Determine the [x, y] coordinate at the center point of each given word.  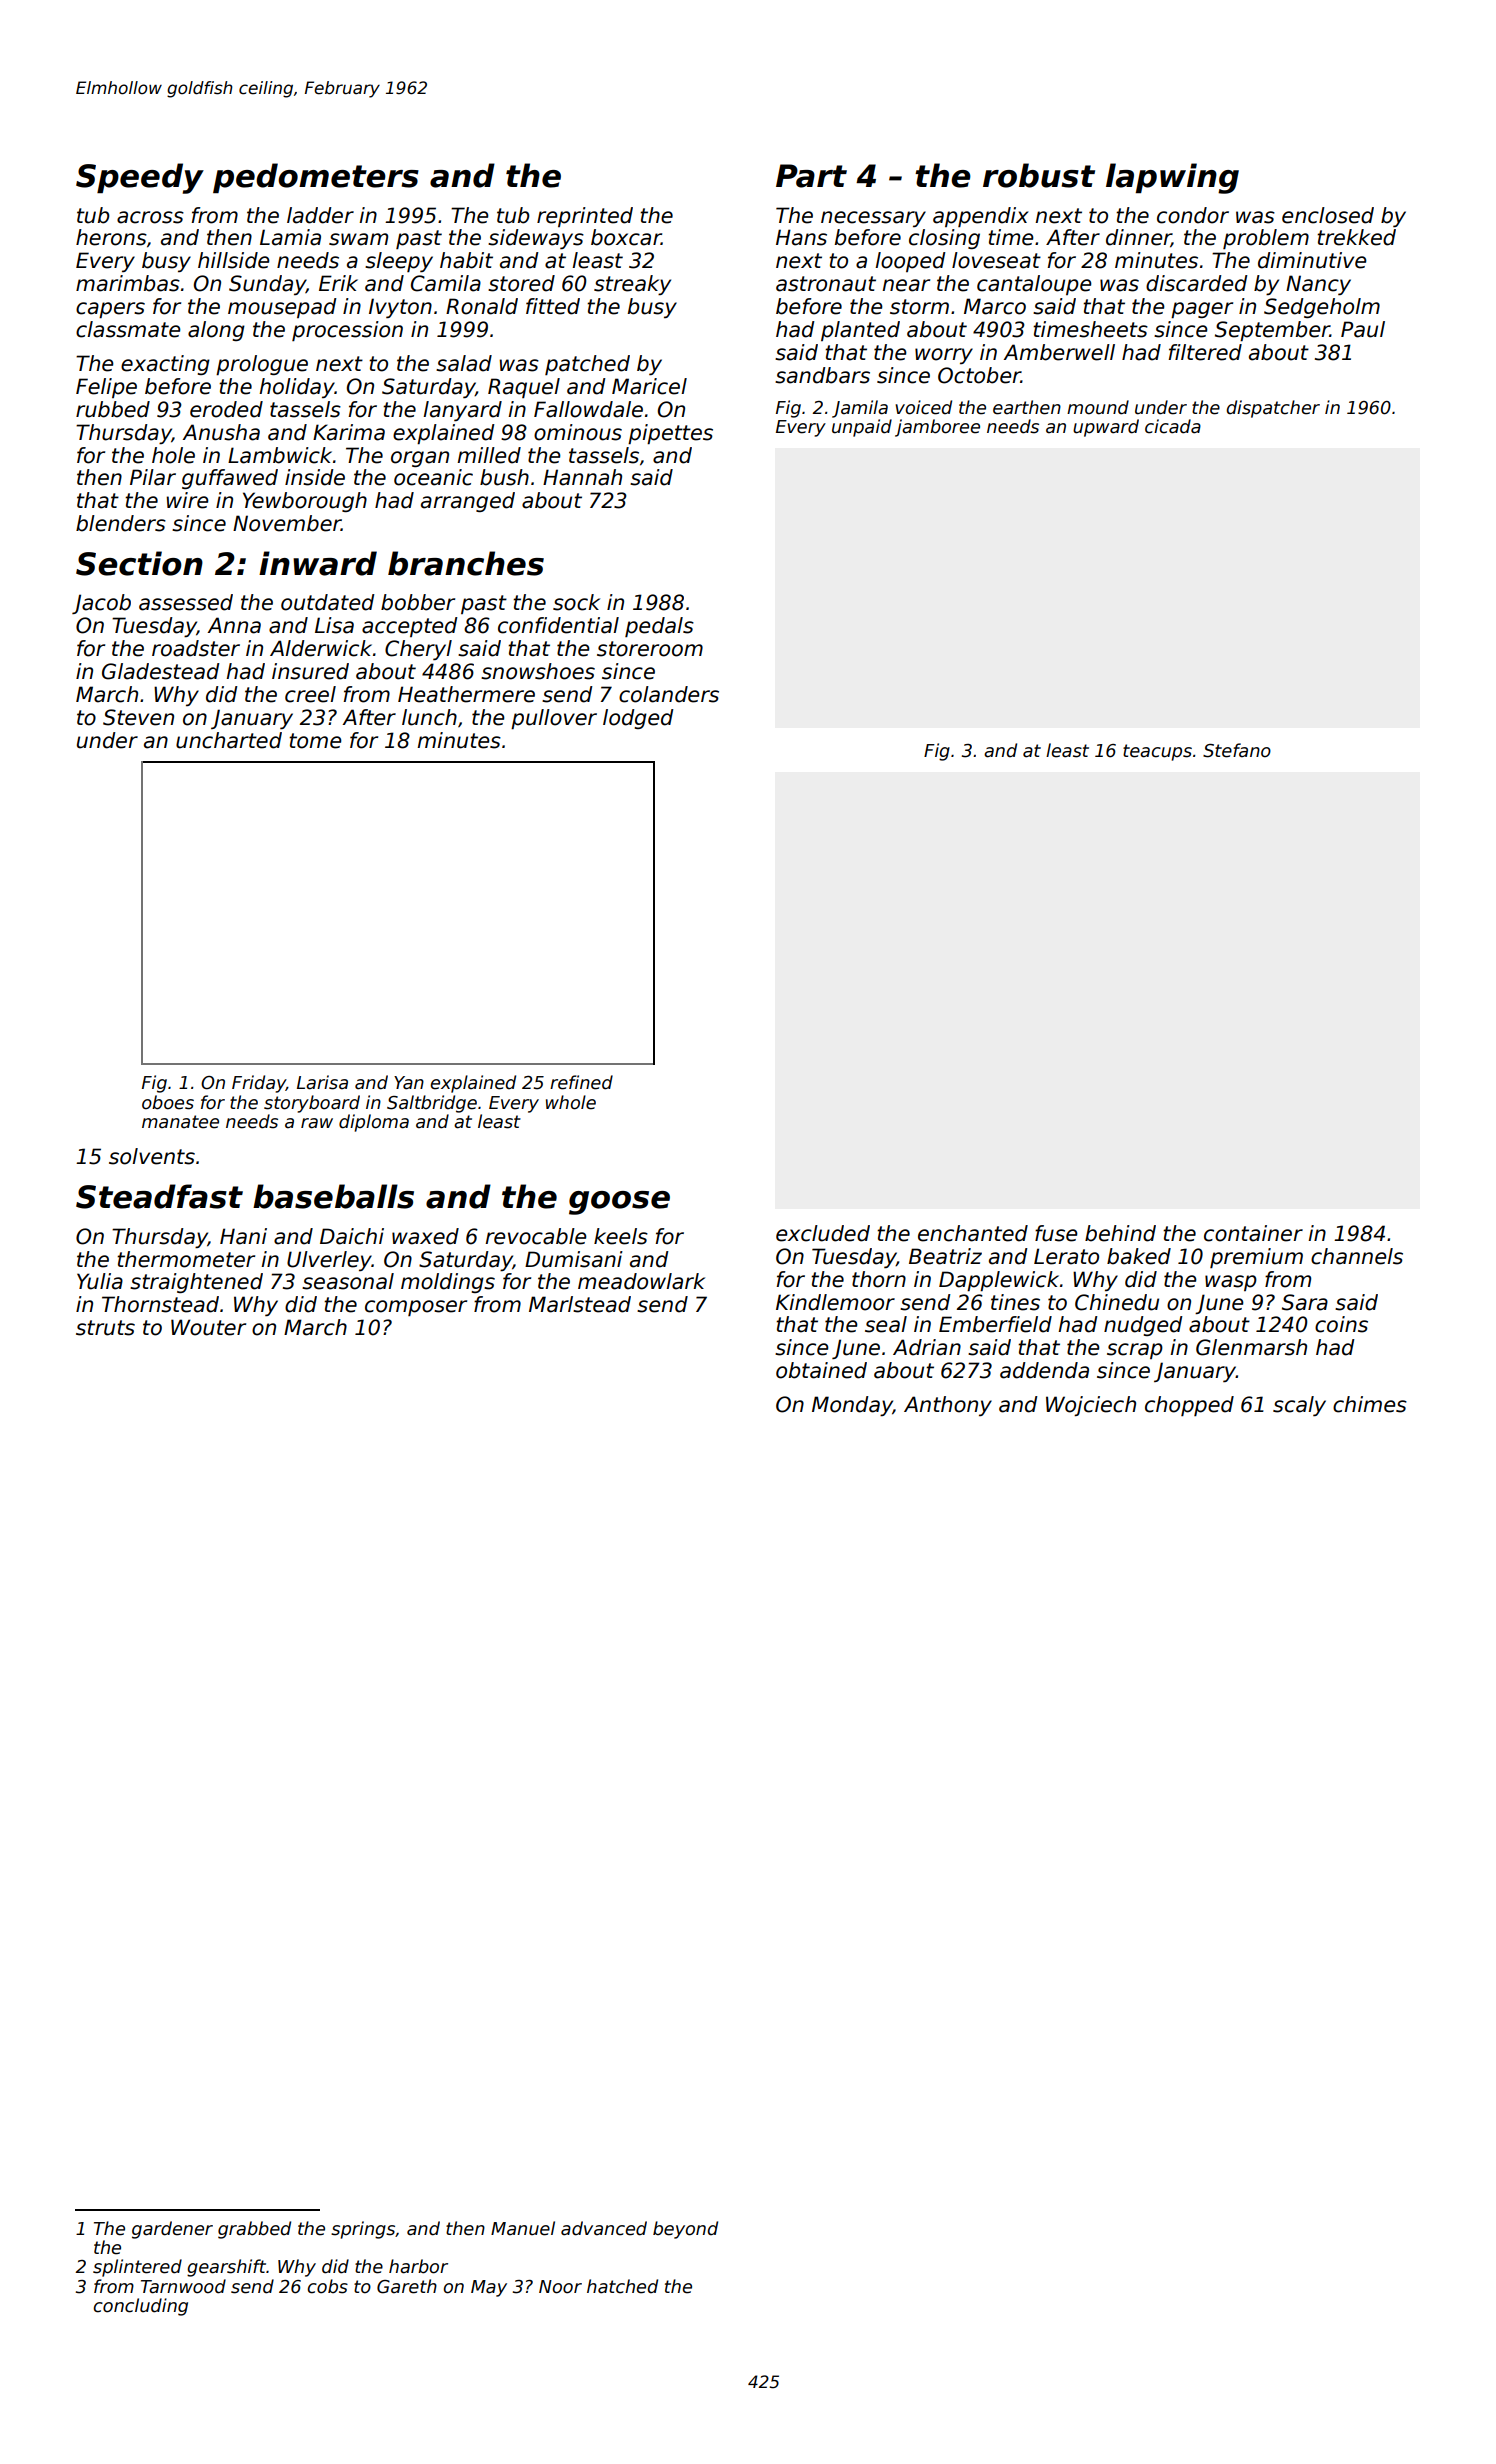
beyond [685, 2230]
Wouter [208, 1327]
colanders [669, 694]
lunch [429, 717]
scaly [1299, 1406]
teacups [1157, 752]
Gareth [407, 2286]
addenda [1044, 1370]
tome [315, 741]
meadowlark [641, 1281]
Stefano [1237, 750]
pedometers [316, 178]
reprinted [585, 217]
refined [581, 1082]
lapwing [1172, 178]
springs [363, 2230]
